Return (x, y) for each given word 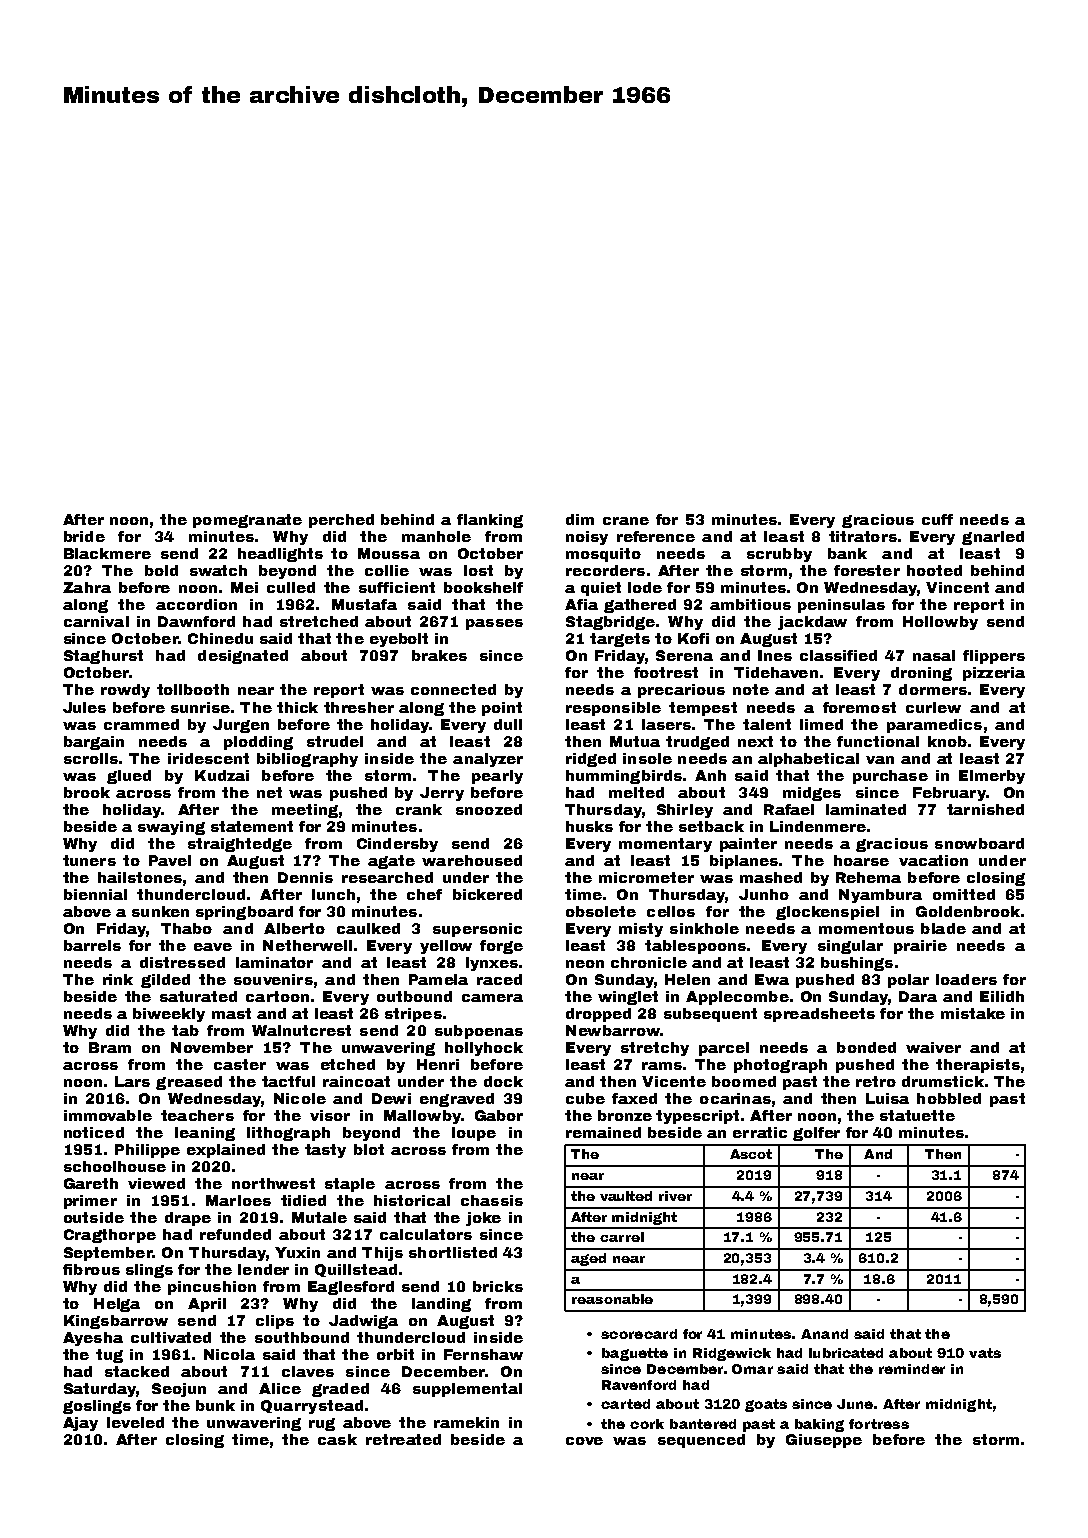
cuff (937, 519)
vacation (933, 860)
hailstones (140, 877)
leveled (135, 1422)
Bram (110, 1047)
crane (626, 521)
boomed (744, 1081)
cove (584, 1441)
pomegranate (247, 521)
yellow (446, 947)
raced (499, 979)
